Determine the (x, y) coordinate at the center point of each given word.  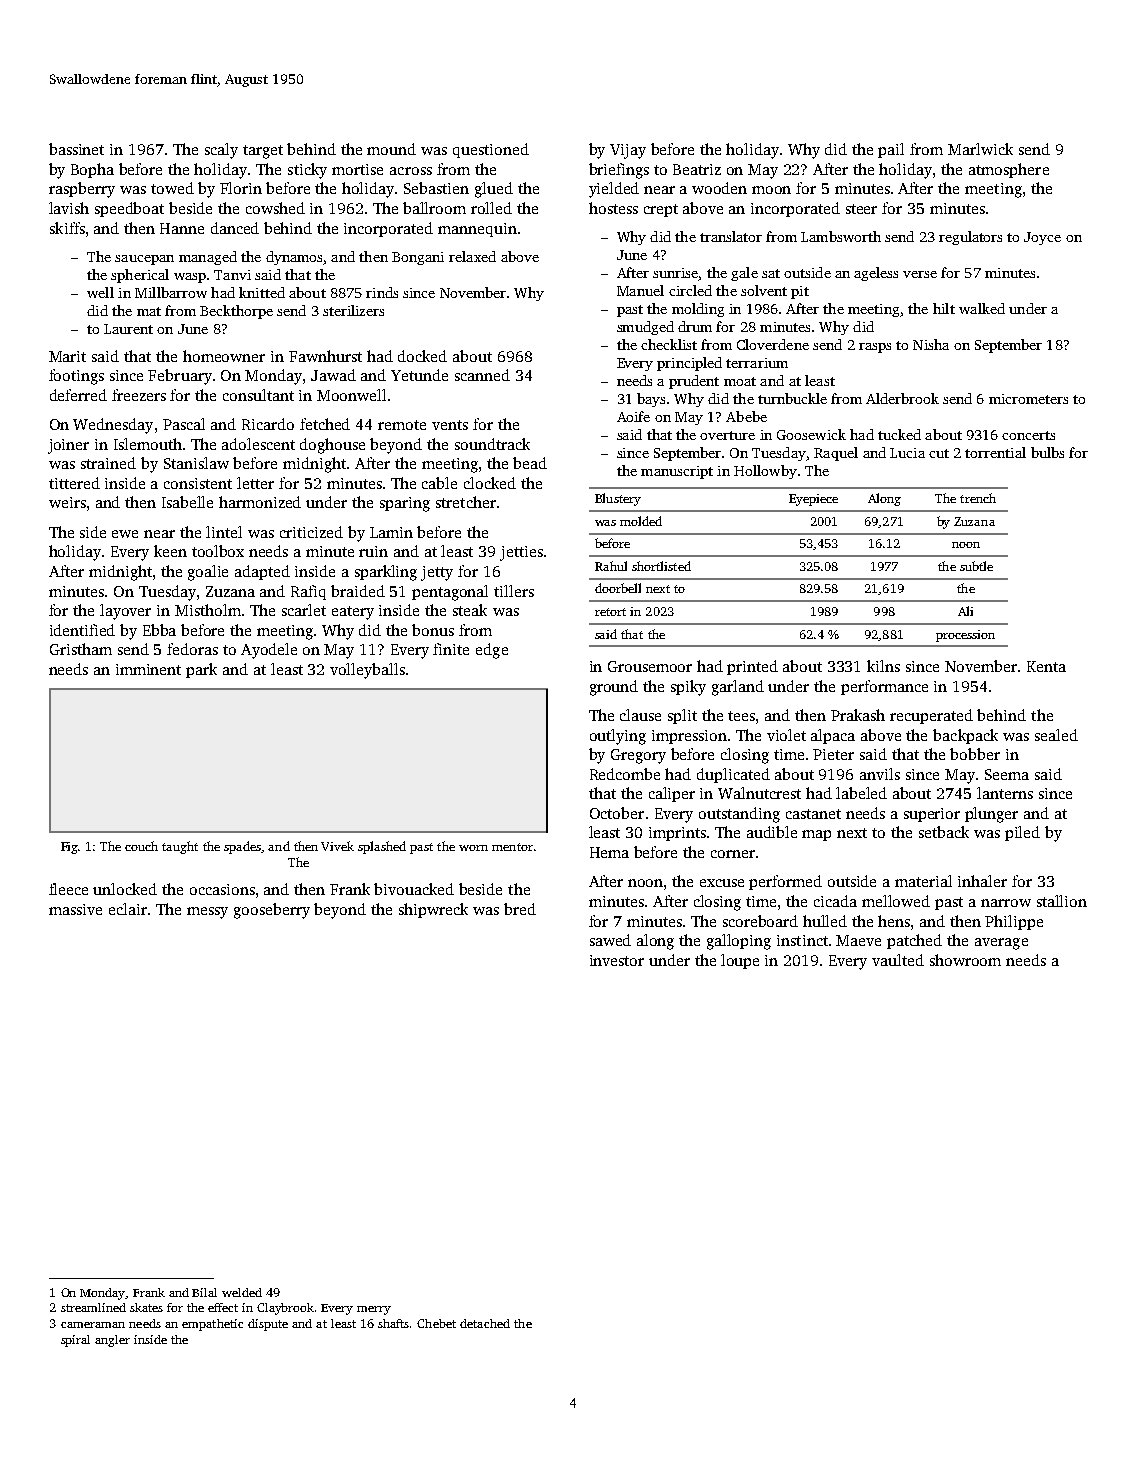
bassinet (76, 149)
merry (374, 1310)
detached (485, 1323)
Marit (67, 356)
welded (242, 1292)
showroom (965, 960)
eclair (128, 909)
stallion (1062, 901)
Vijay (628, 151)
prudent (694, 382)
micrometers (1028, 399)
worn (473, 848)
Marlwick (980, 149)
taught (180, 847)
